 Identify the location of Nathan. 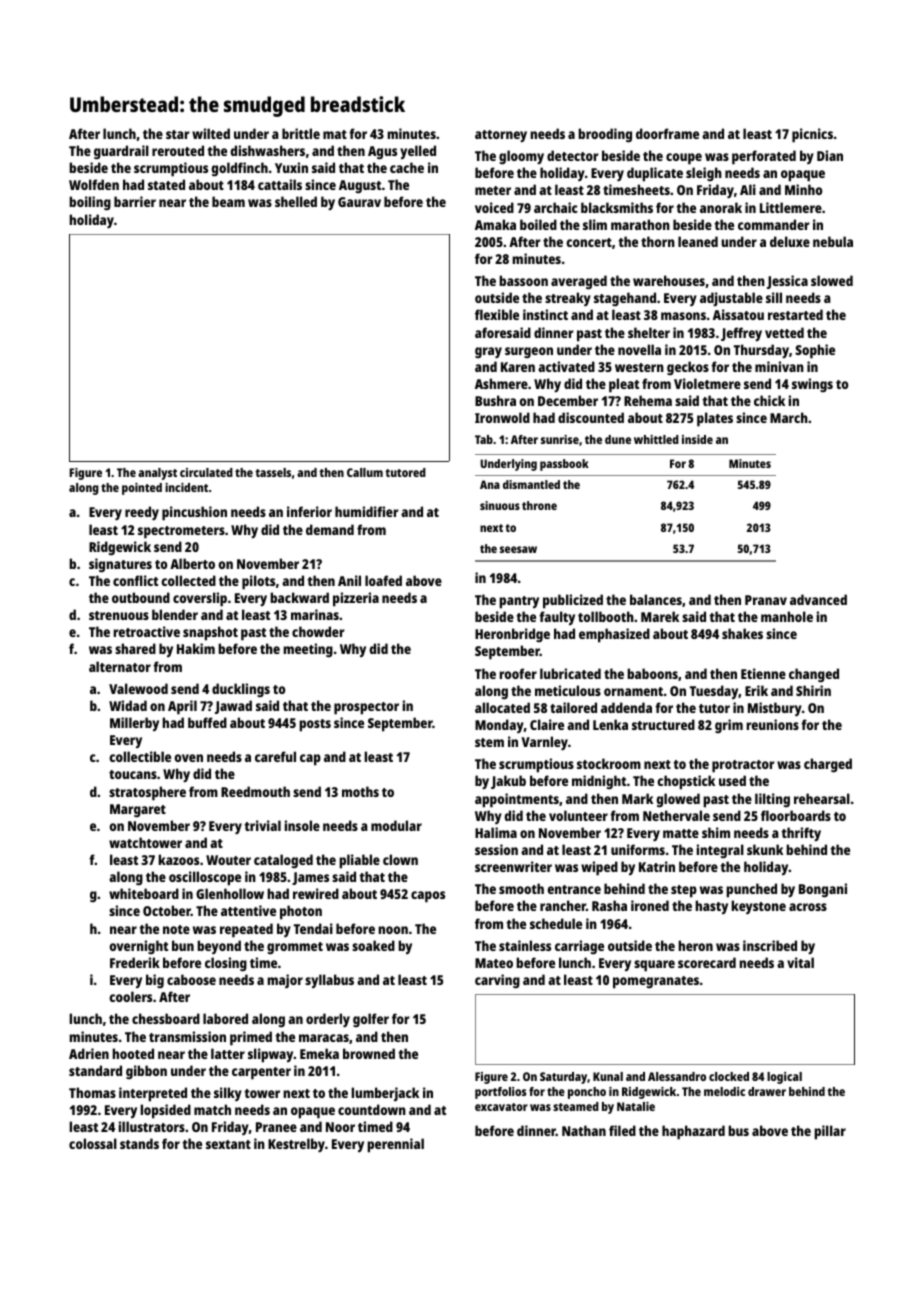
(584, 1130).
